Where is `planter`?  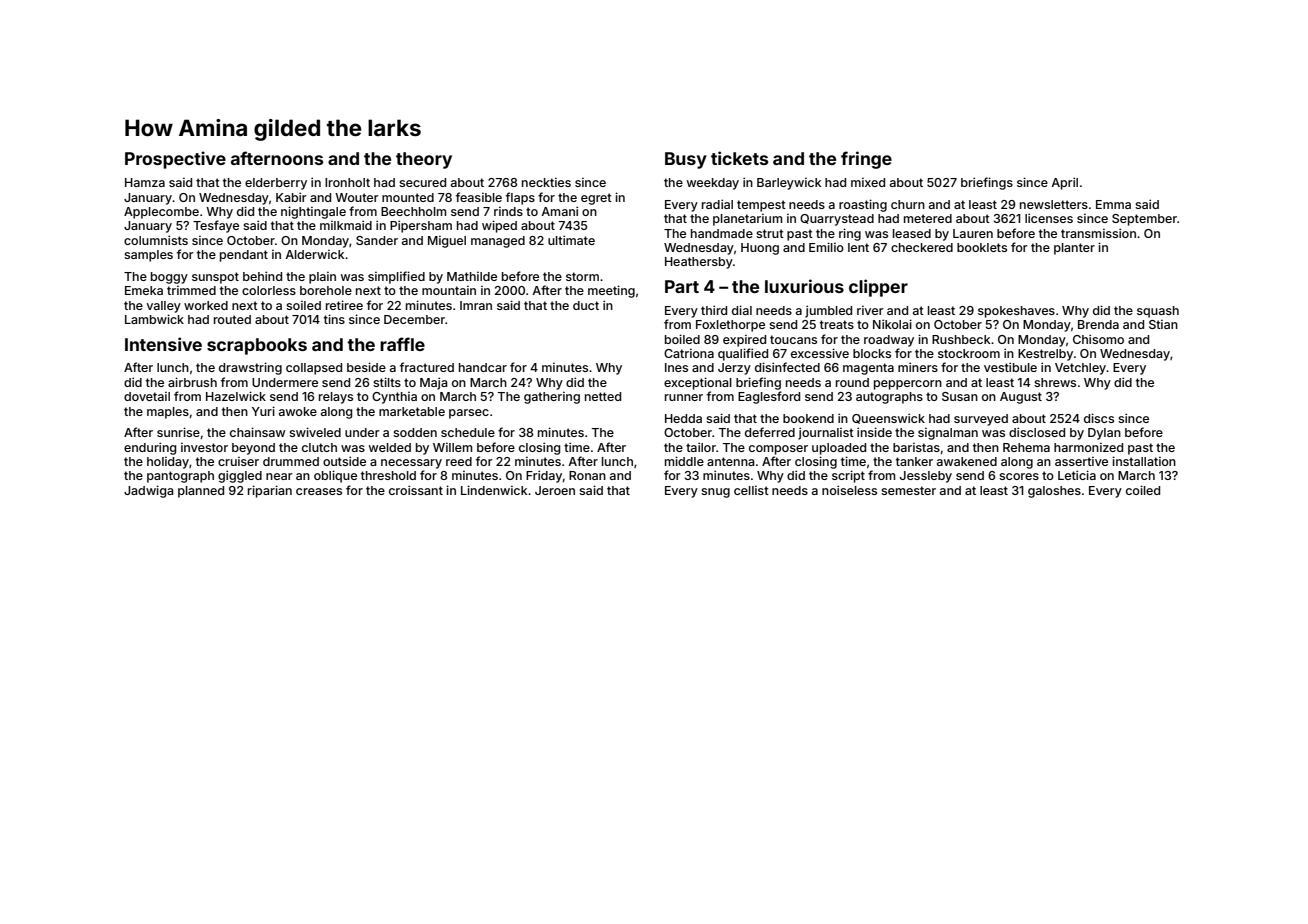
planter is located at coordinates (1074, 249).
